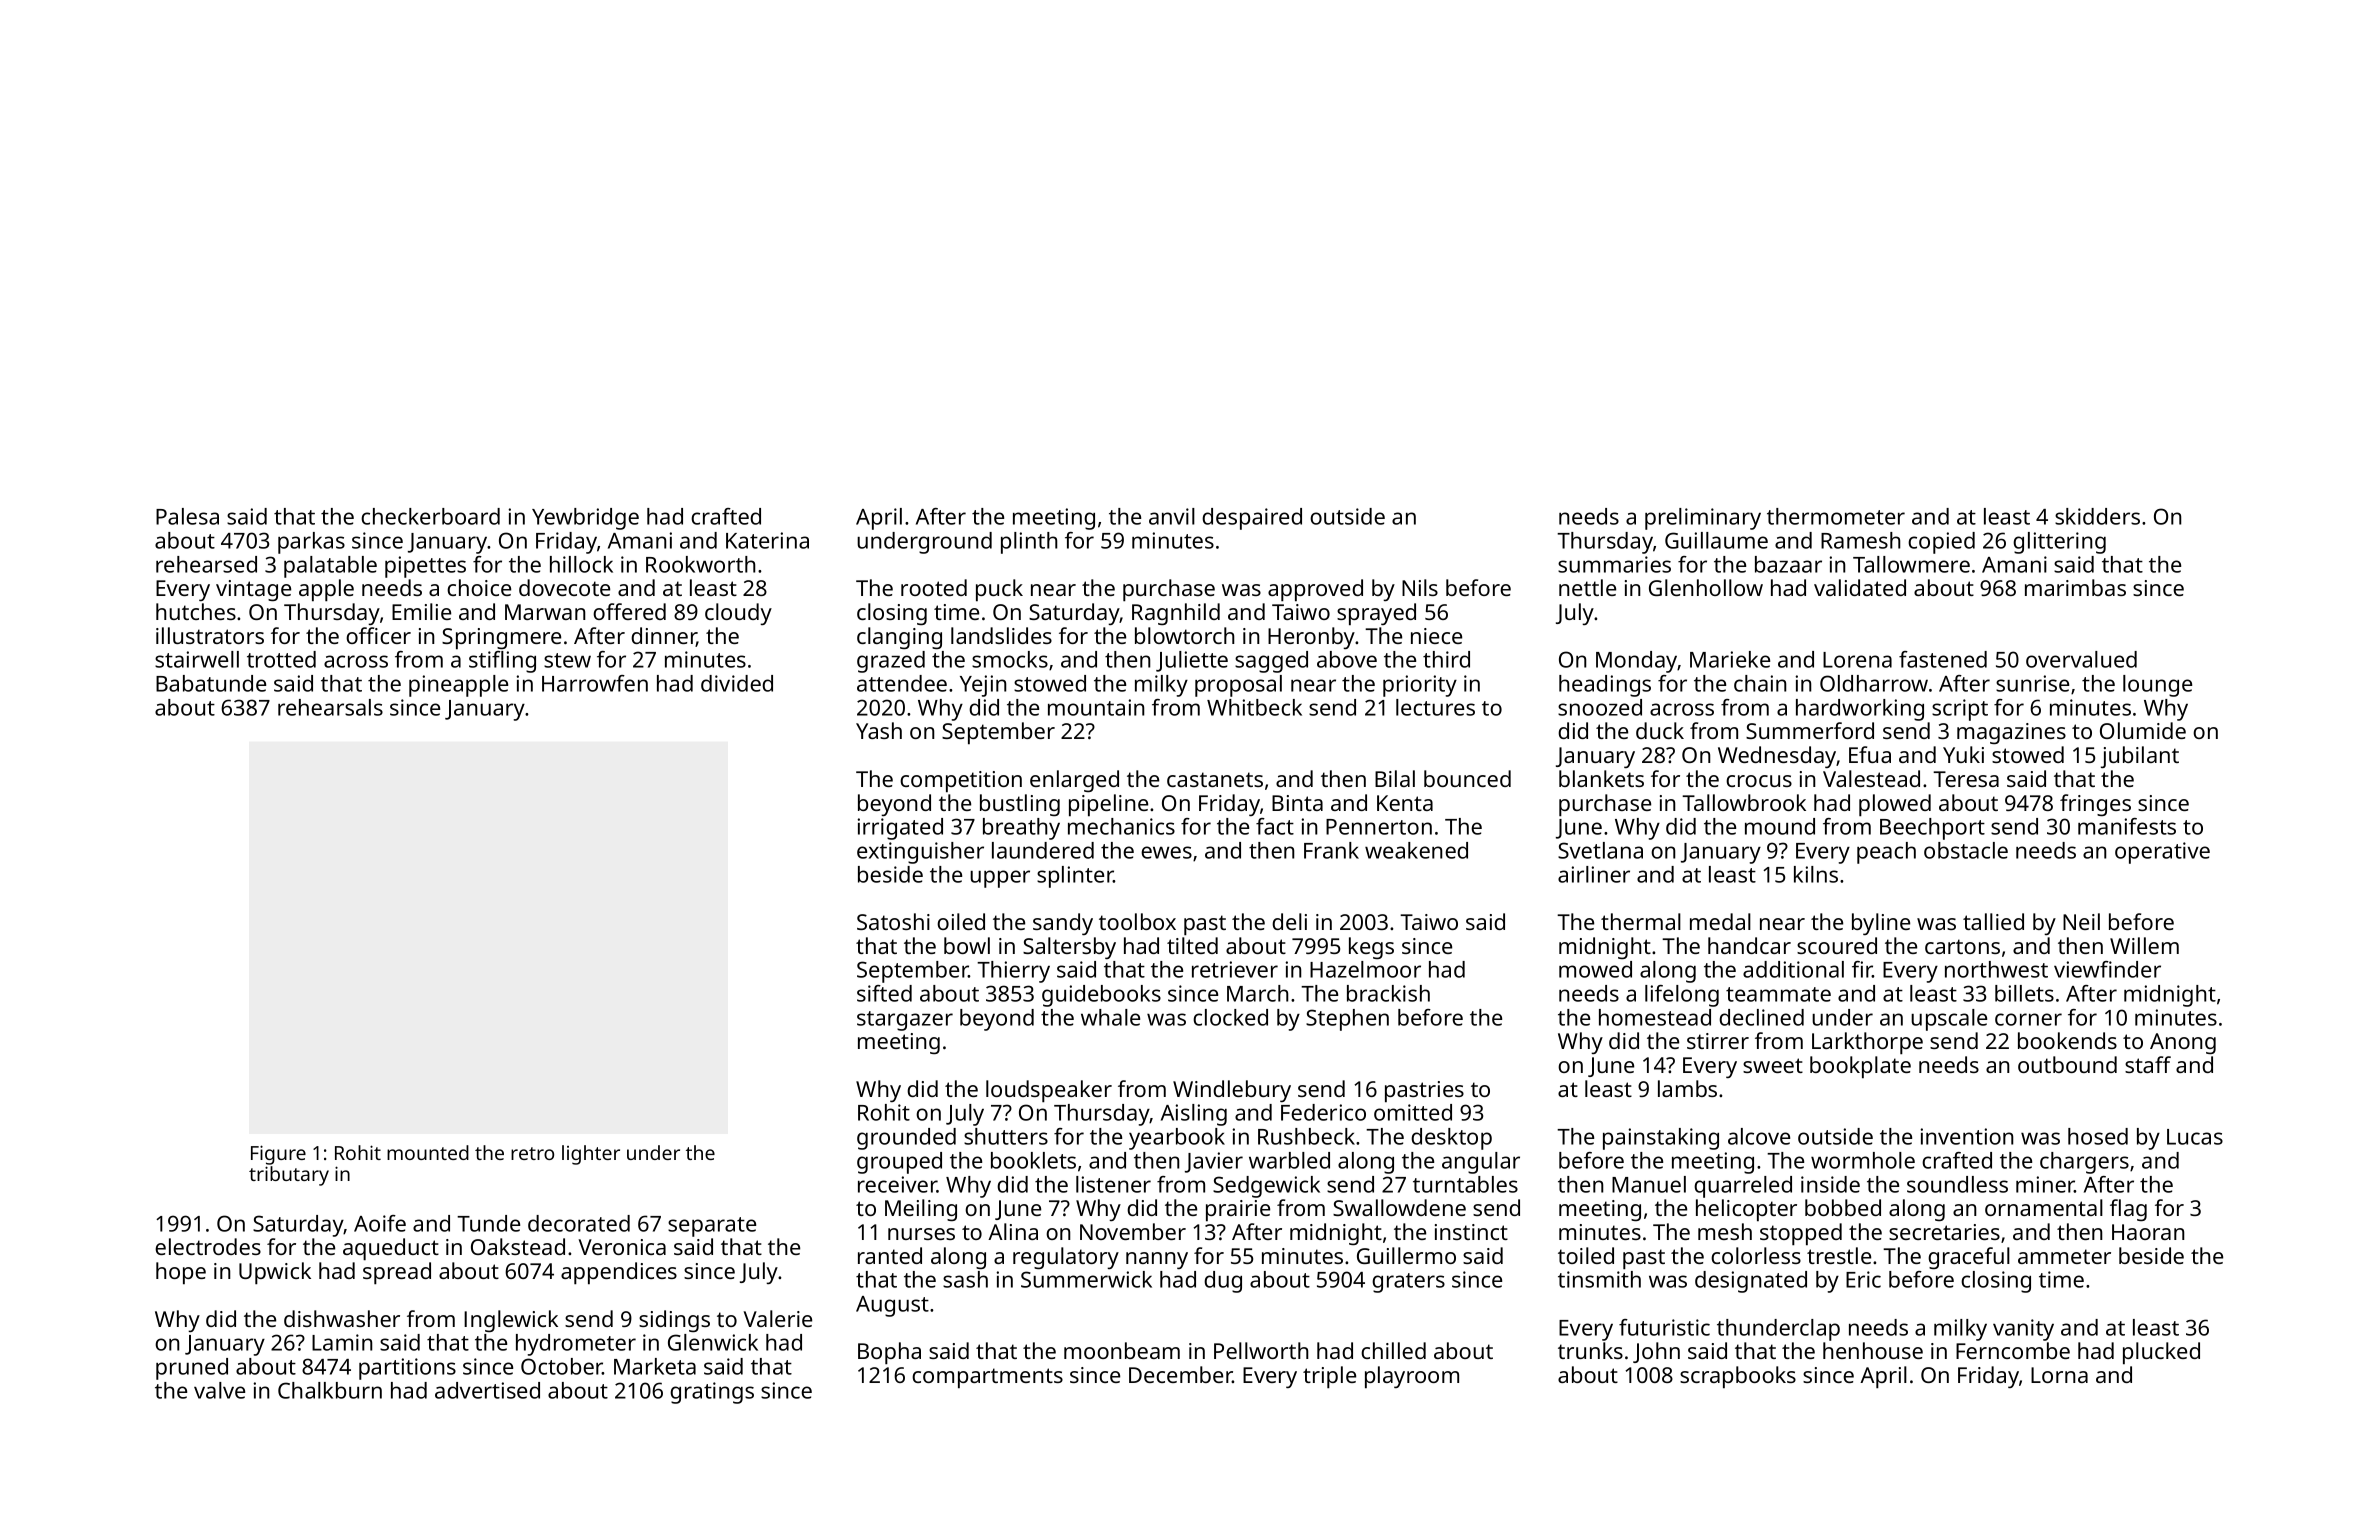 The height and width of the screenshot is (1540, 2380). I want to click on tributary, so click(289, 1176).
